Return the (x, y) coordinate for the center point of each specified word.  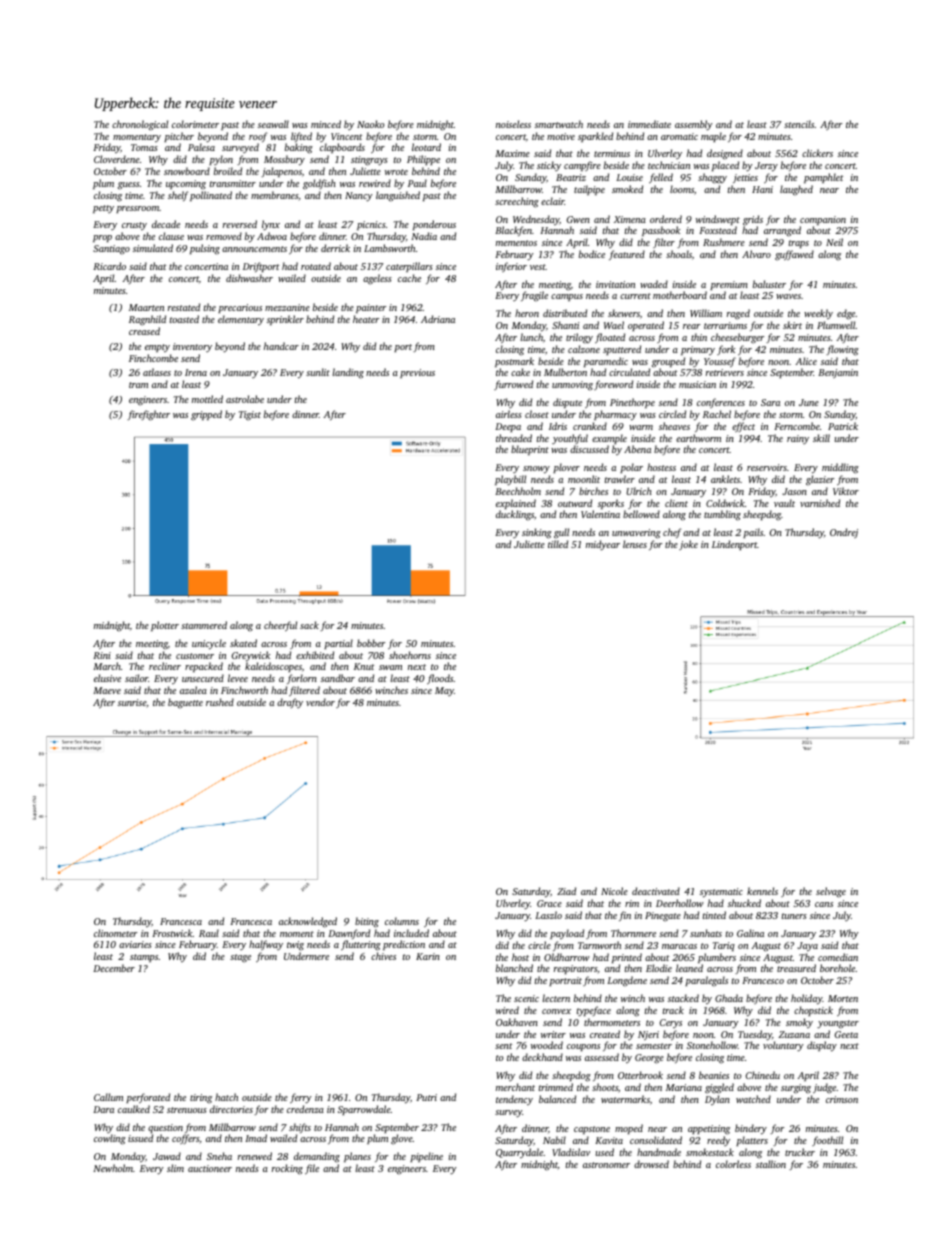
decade (166, 224)
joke (688, 545)
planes (357, 1157)
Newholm (113, 1168)
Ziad (566, 891)
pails (753, 533)
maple (713, 137)
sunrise (132, 702)
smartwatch (559, 124)
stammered (204, 625)
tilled (558, 544)
